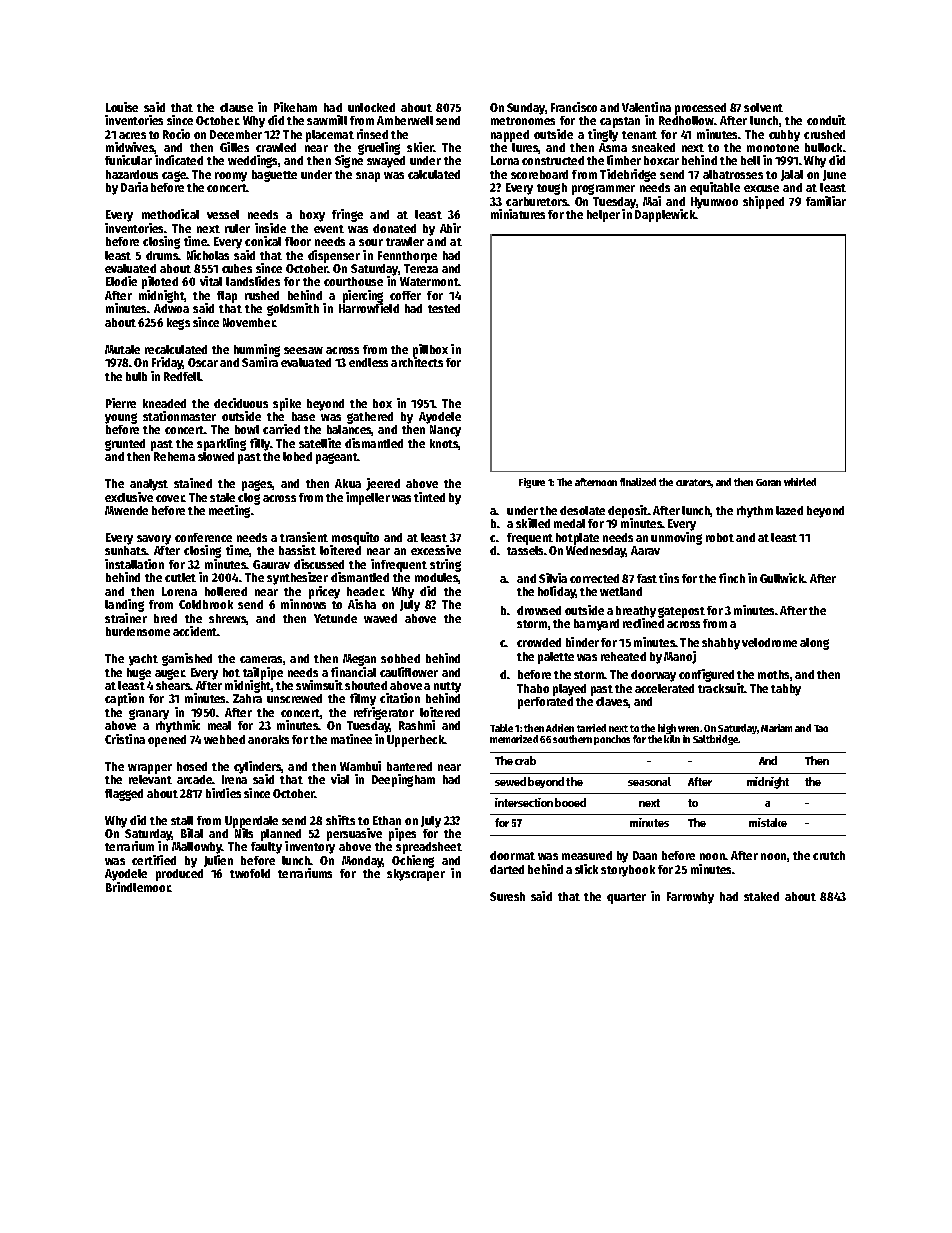  I want to click on stationmaster, so click(179, 416).
